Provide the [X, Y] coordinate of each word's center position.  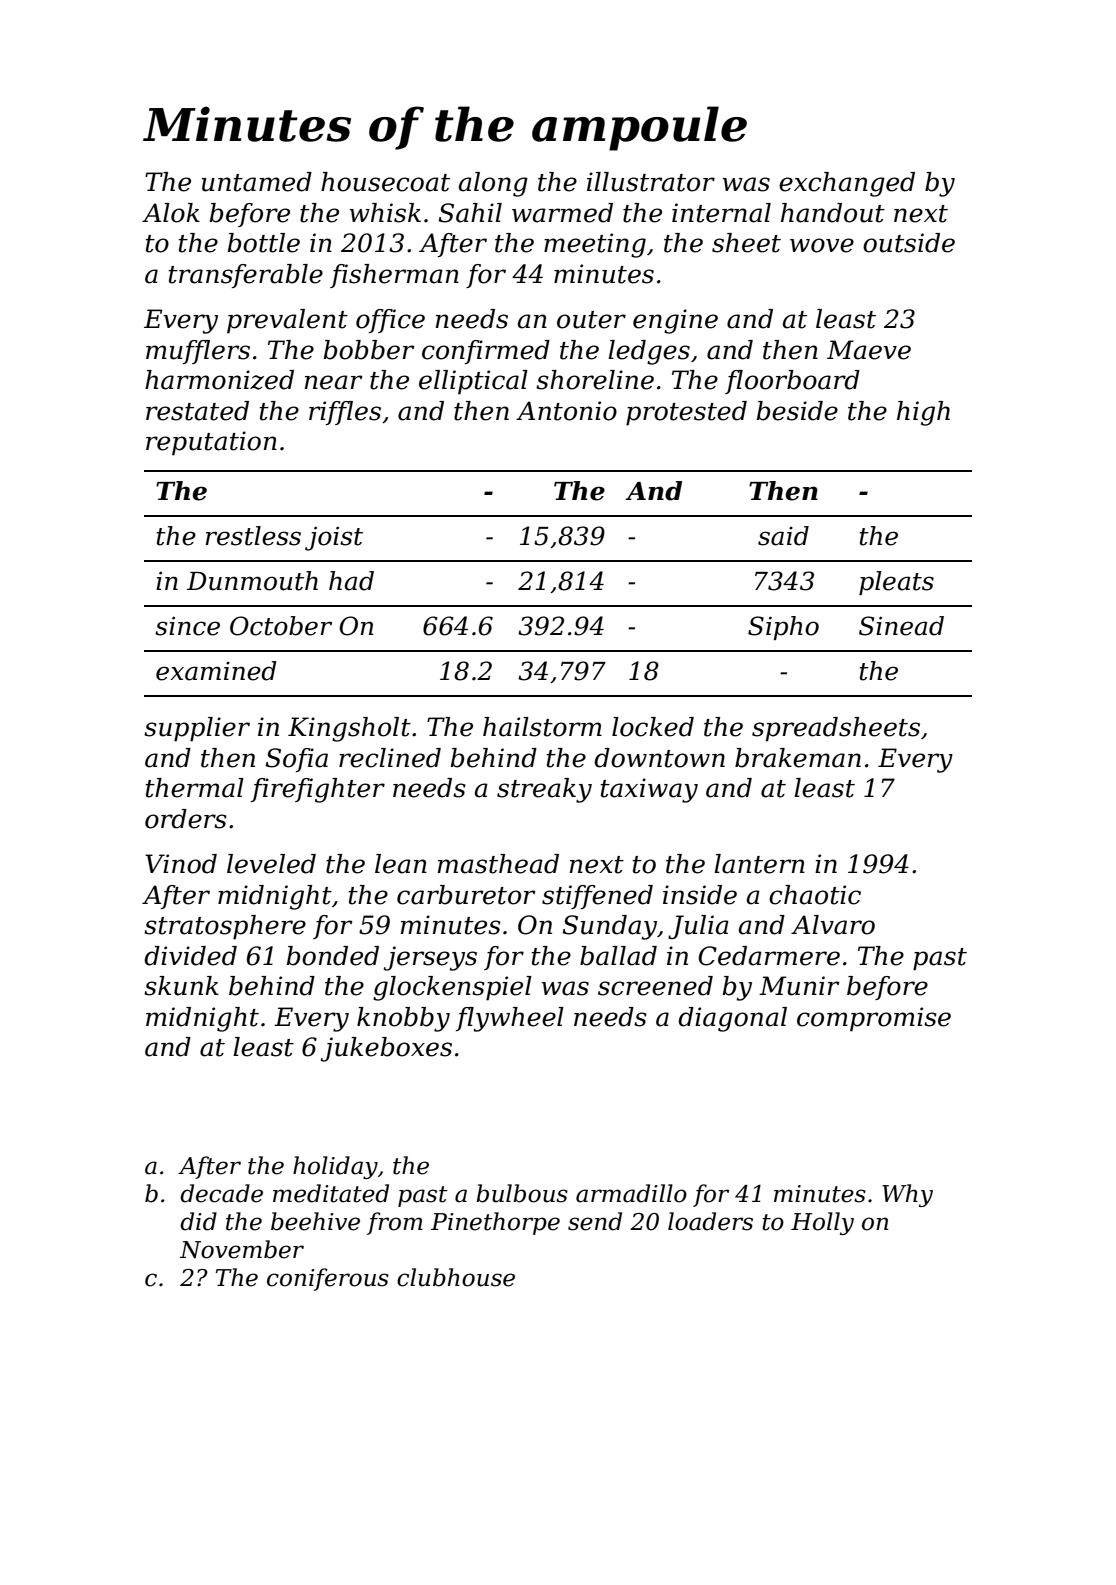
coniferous [328, 1279]
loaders [710, 1221]
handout [833, 213]
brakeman [798, 758]
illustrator [651, 182]
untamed [257, 182]
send [595, 1221]
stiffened [597, 897]
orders [186, 819]
